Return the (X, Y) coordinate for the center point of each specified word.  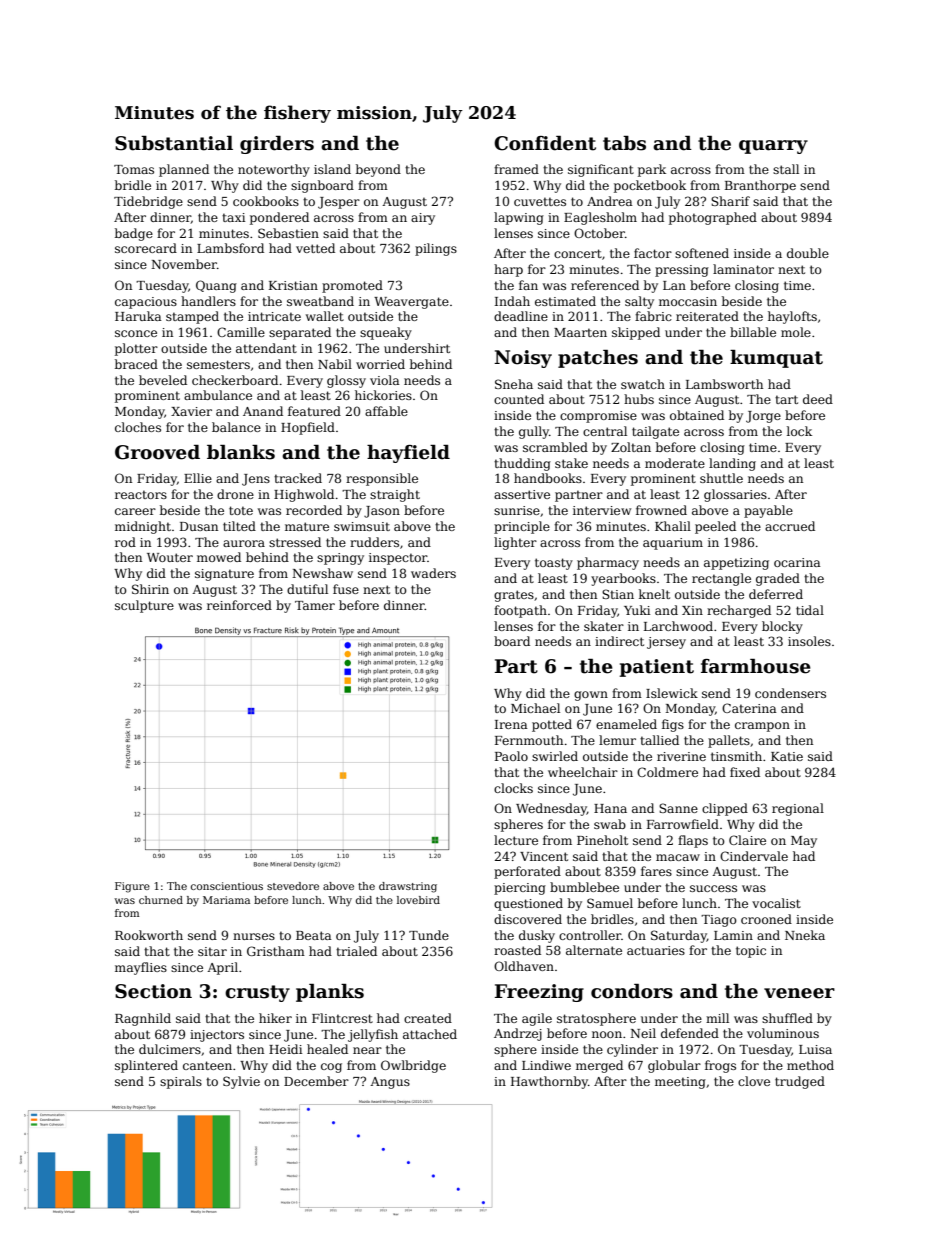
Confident (545, 143)
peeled (715, 527)
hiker (275, 1018)
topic (751, 952)
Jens (256, 480)
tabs (624, 143)
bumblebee (584, 887)
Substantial (174, 143)
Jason (382, 512)
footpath (520, 611)
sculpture (144, 606)
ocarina (797, 562)
